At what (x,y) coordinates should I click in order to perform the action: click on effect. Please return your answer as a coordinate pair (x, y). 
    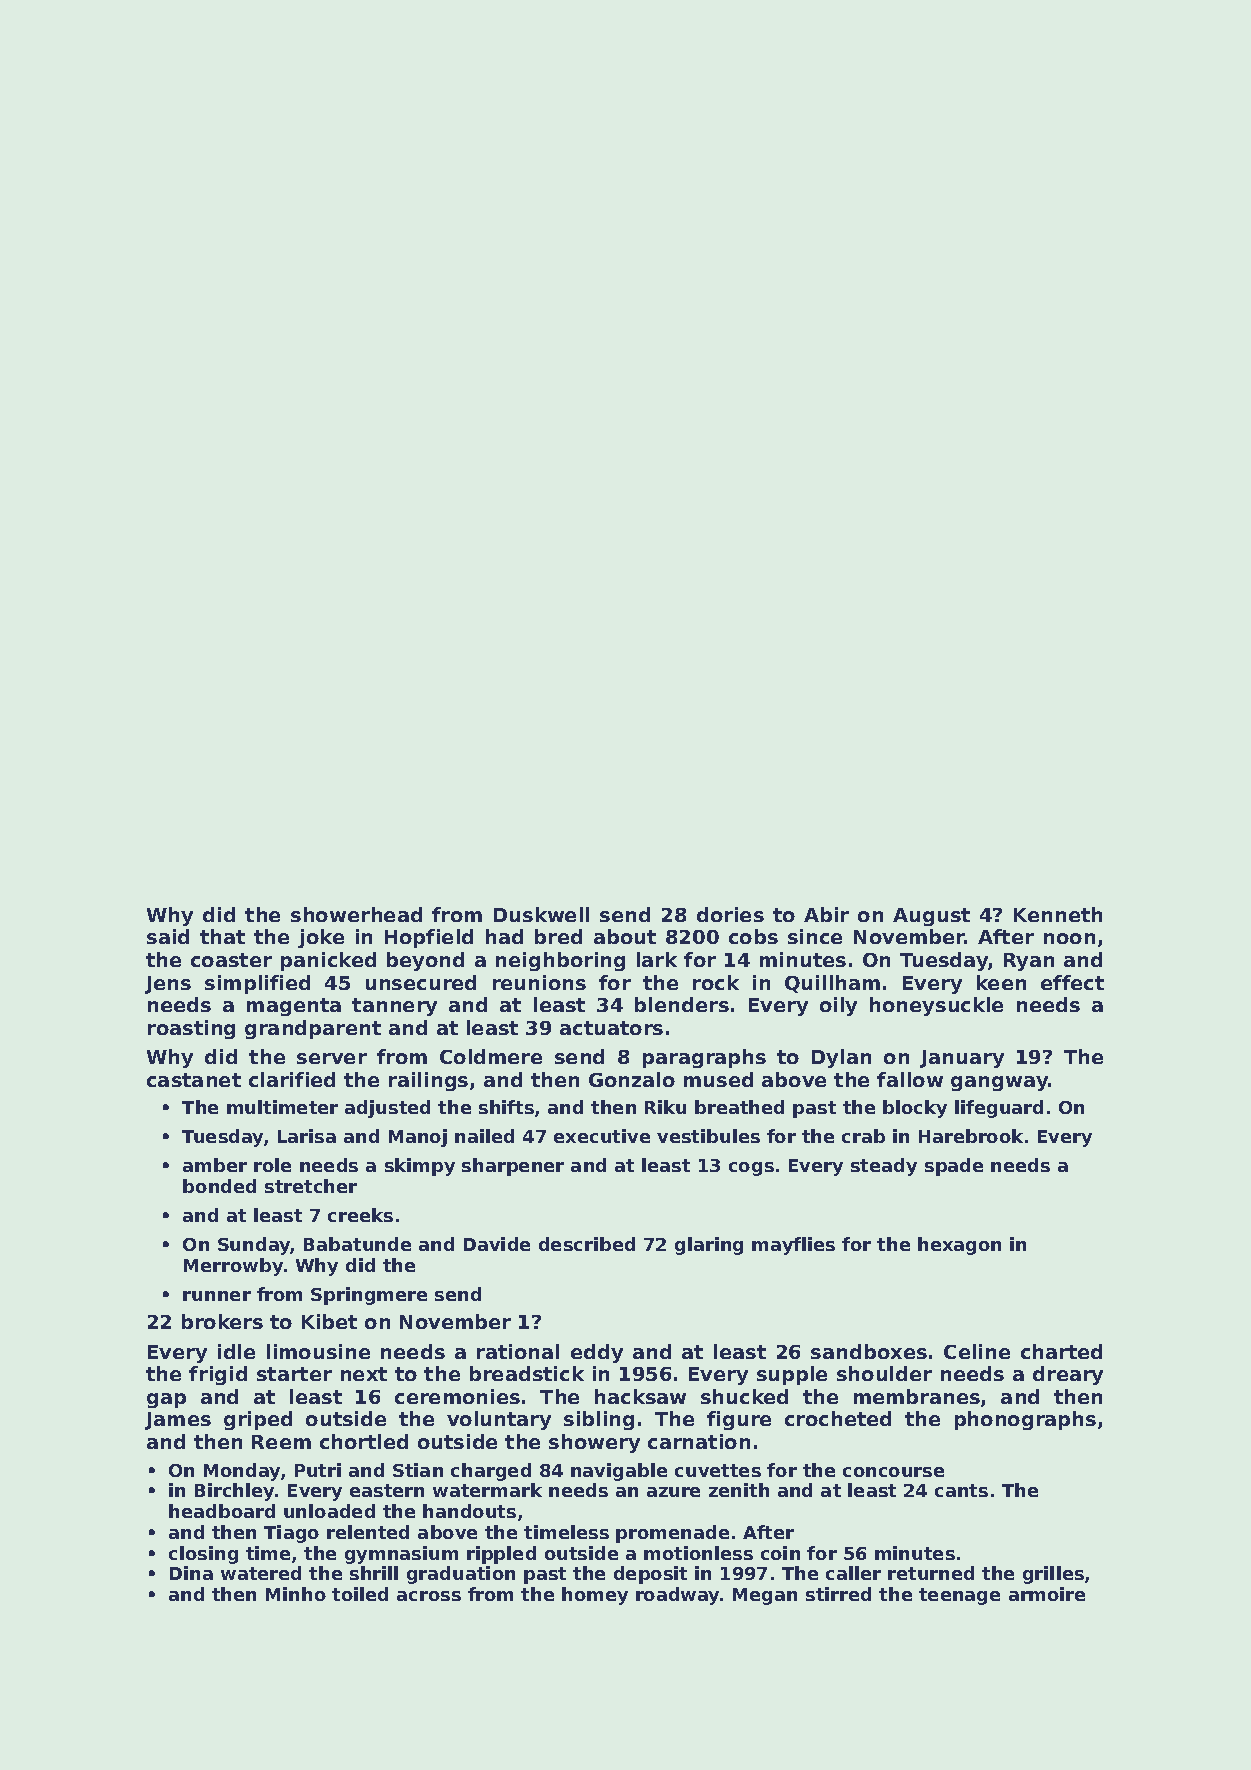
    Looking at the image, I should click on (1072, 982).
